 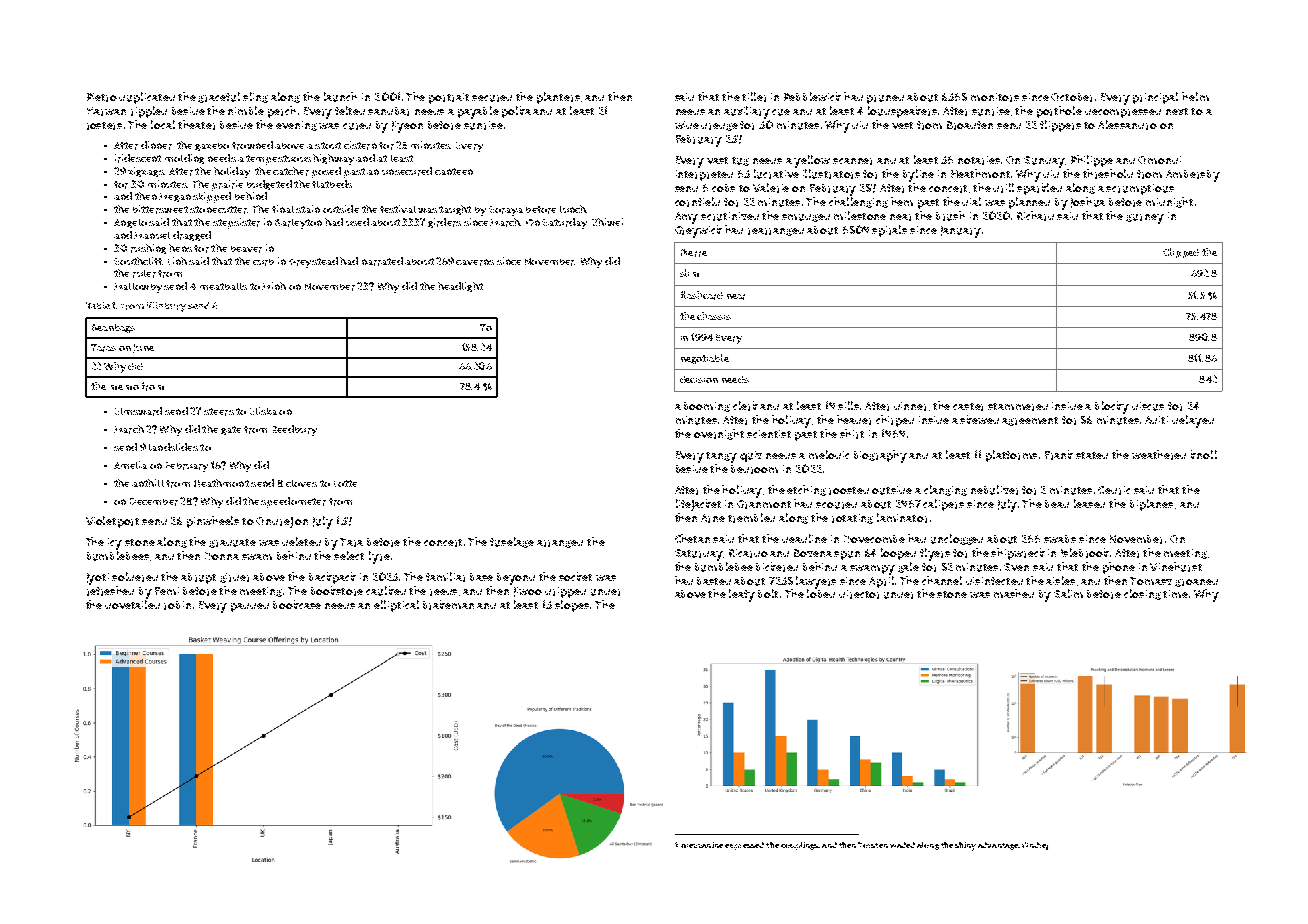 I want to click on mezzanine, so click(x=702, y=845).
